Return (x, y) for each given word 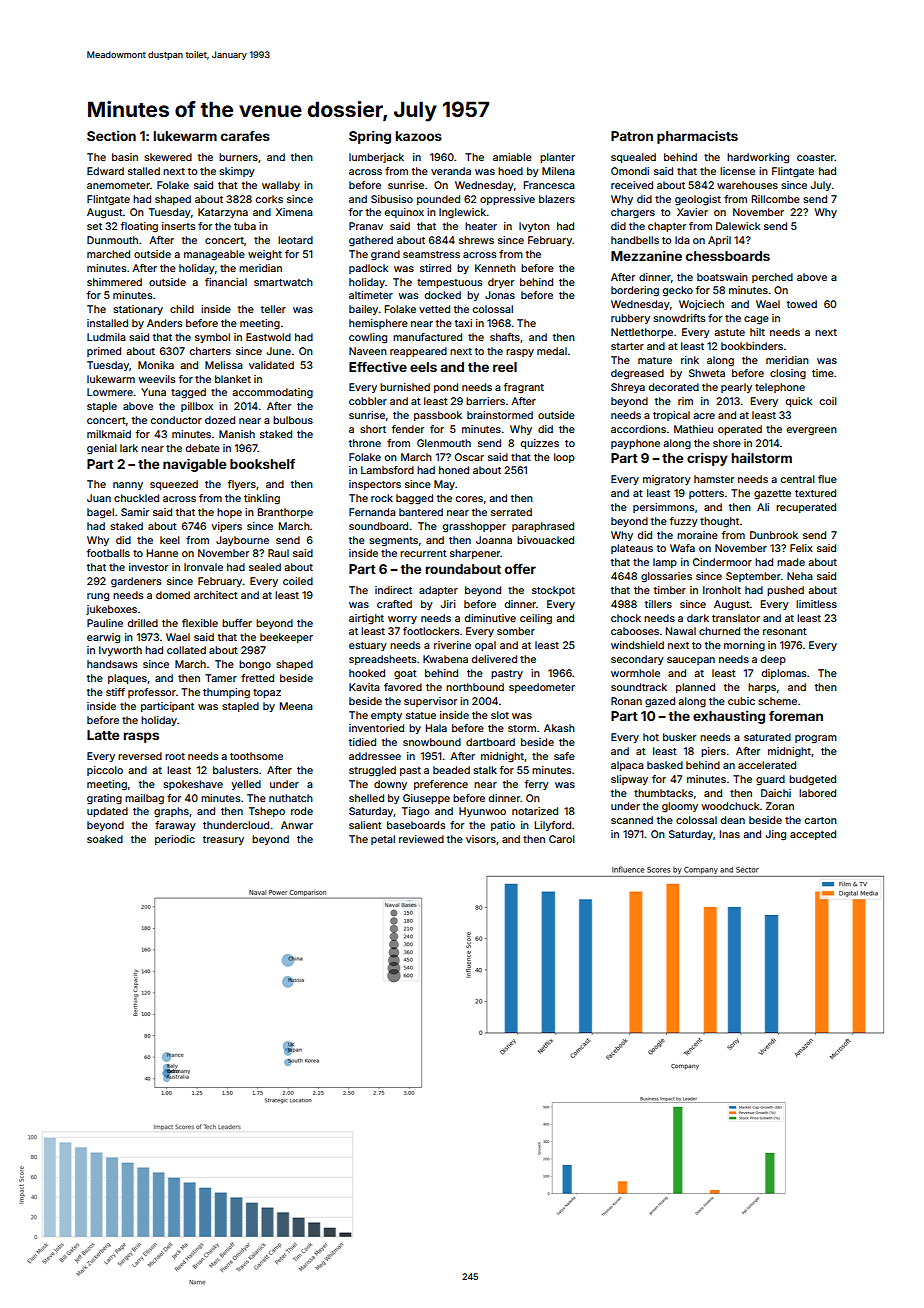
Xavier (692, 212)
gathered (371, 241)
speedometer (542, 688)
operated (740, 430)
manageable (214, 255)
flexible (200, 623)
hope (229, 513)
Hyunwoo (482, 812)
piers (713, 752)
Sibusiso (392, 199)
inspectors (375, 485)
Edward (105, 171)
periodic (175, 840)
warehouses (747, 185)
